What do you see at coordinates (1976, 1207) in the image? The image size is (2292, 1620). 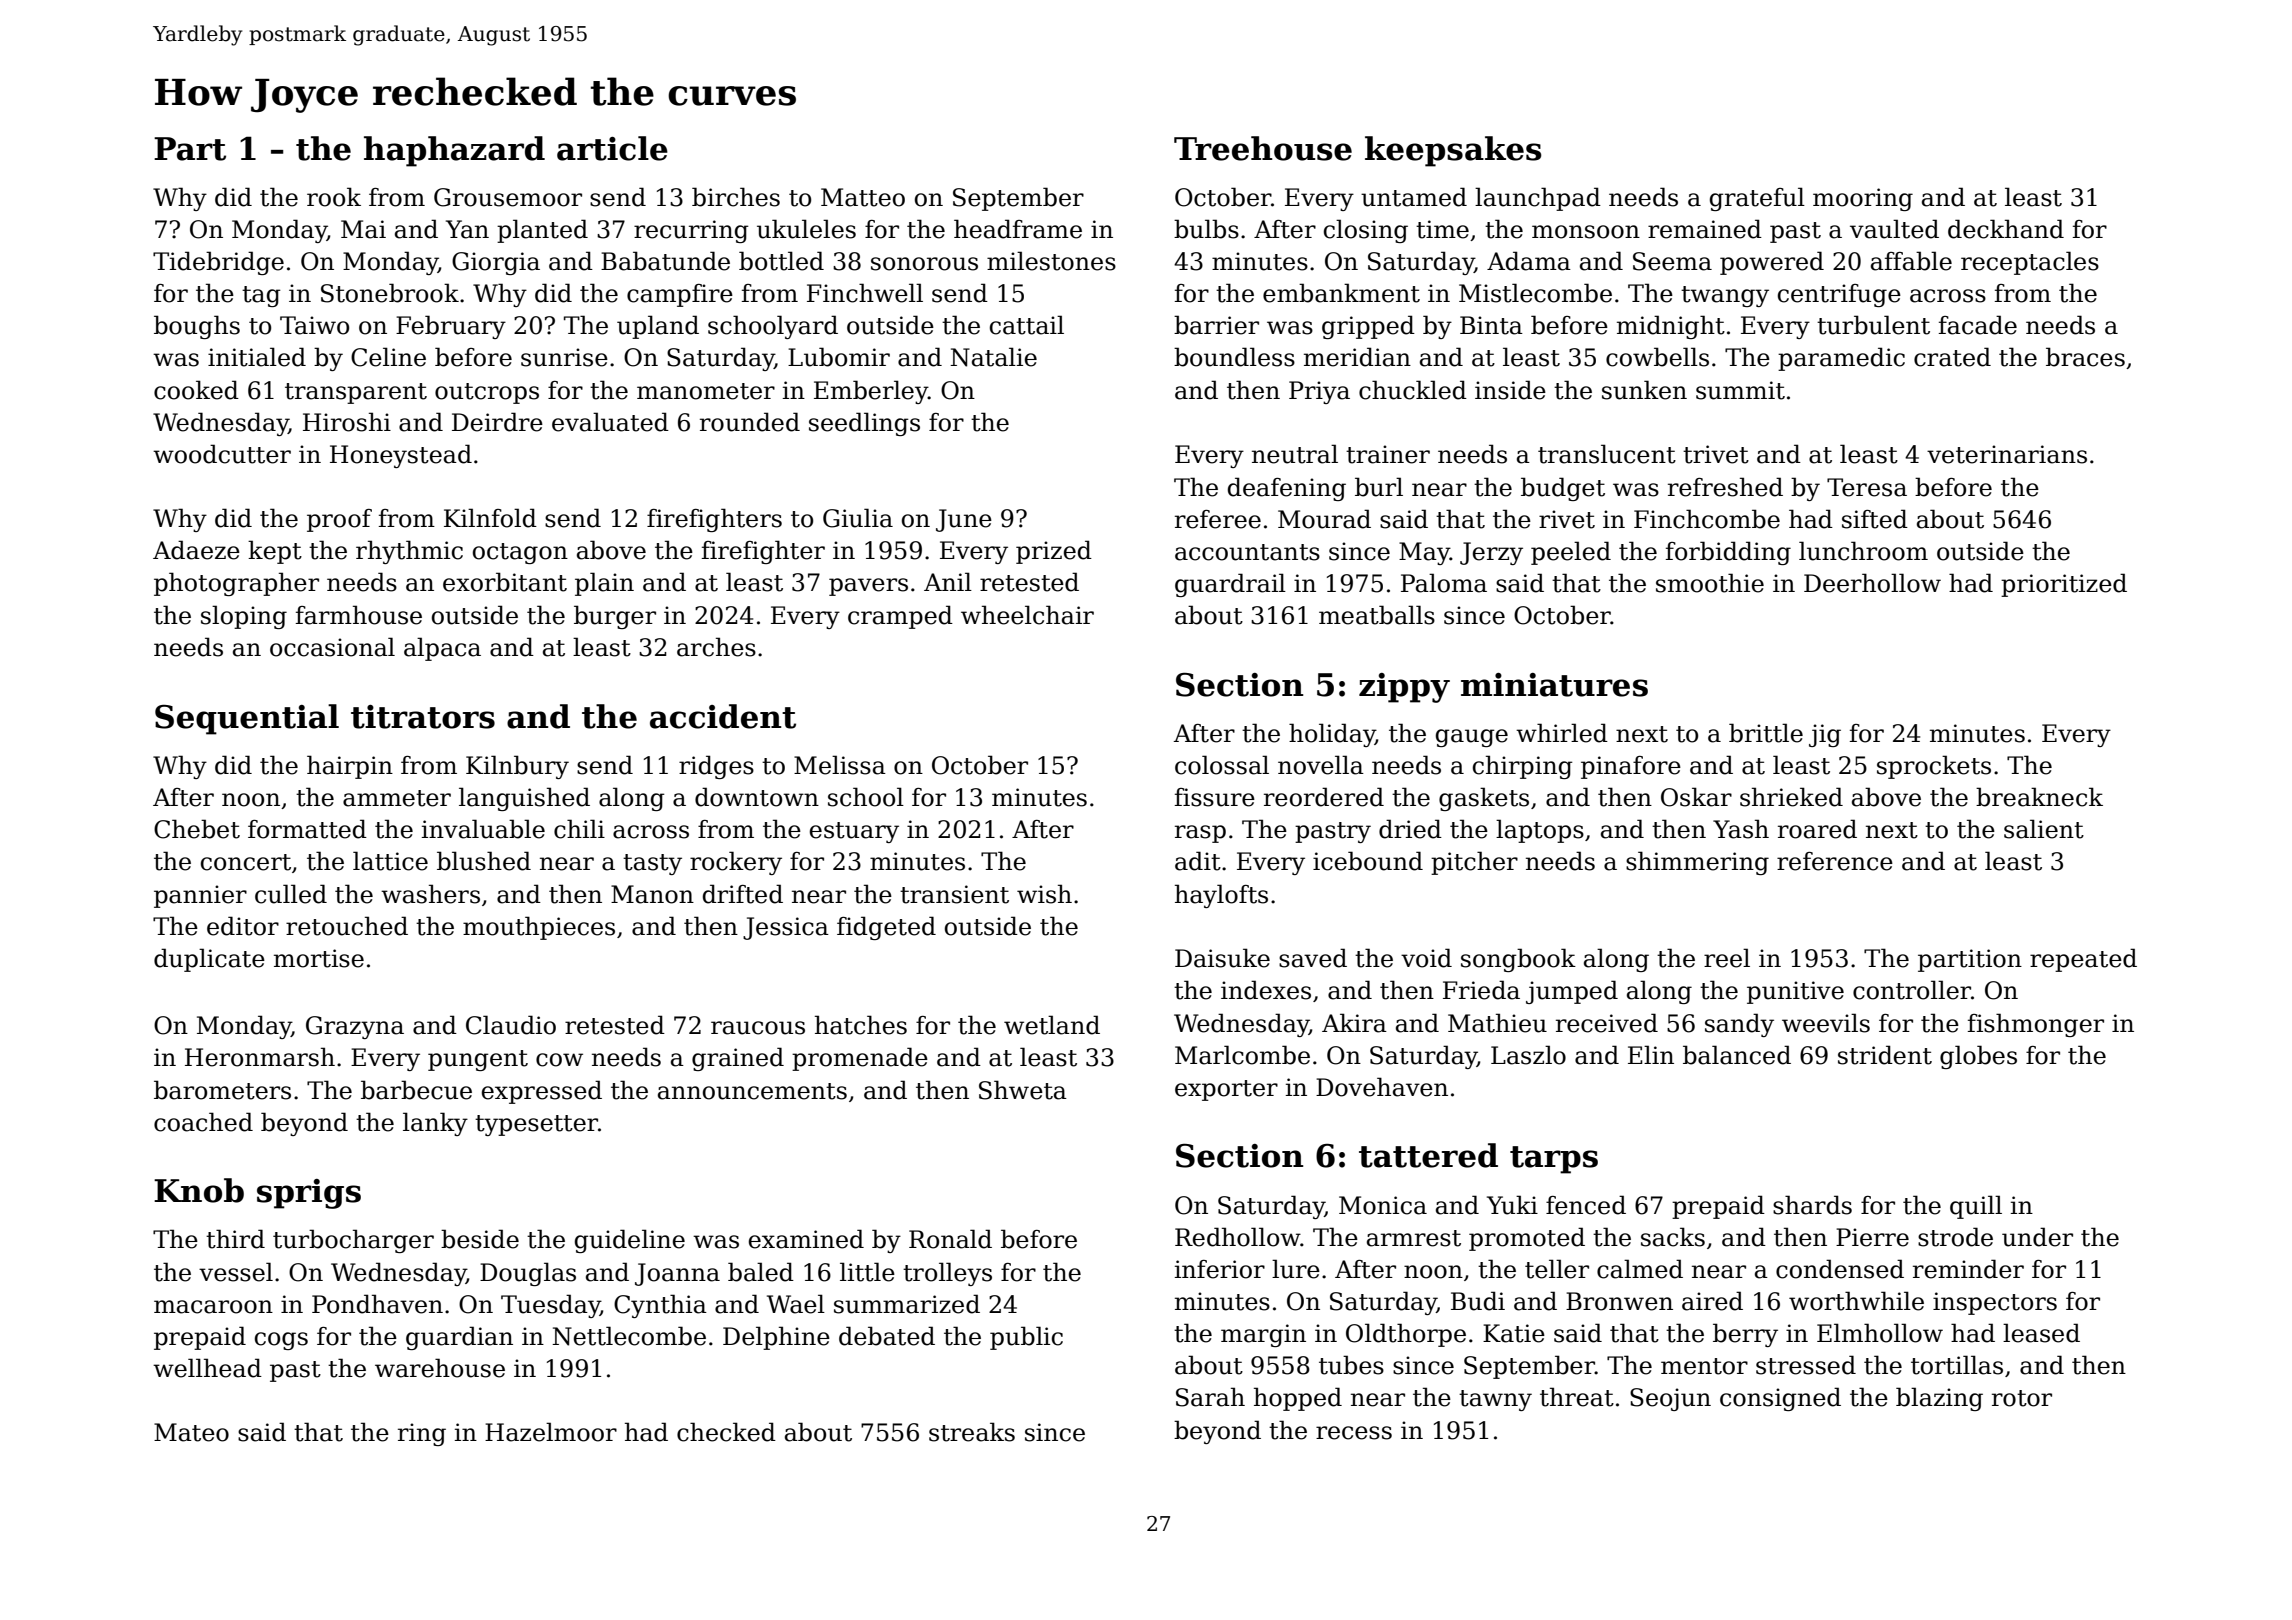 I see `quill` at bounding box center [1976, 1207].
